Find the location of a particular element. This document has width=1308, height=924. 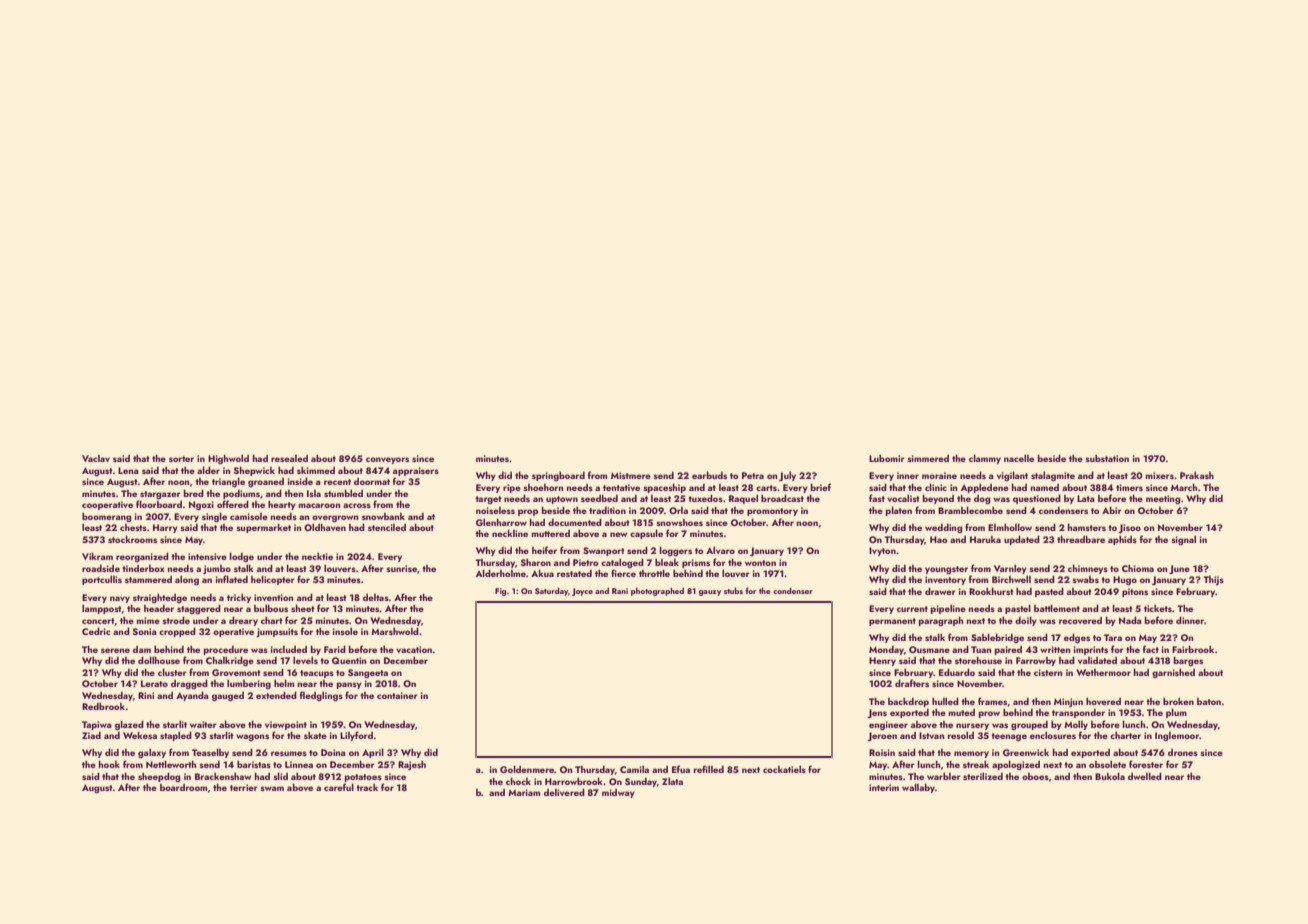

appraisers is located at coordinates (416, 471).
